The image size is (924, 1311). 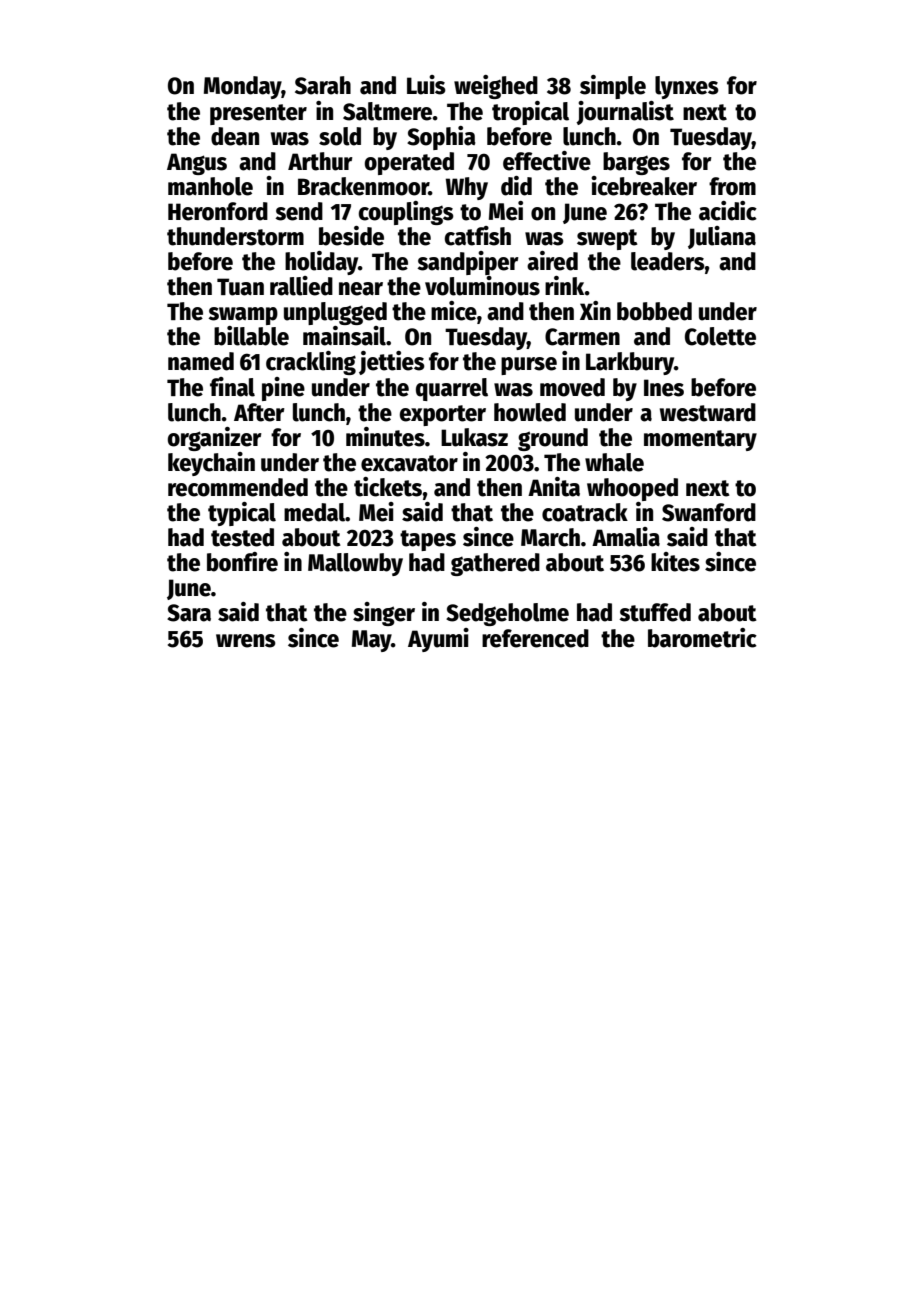 I want to click on from, so click(x=732, y=186).
